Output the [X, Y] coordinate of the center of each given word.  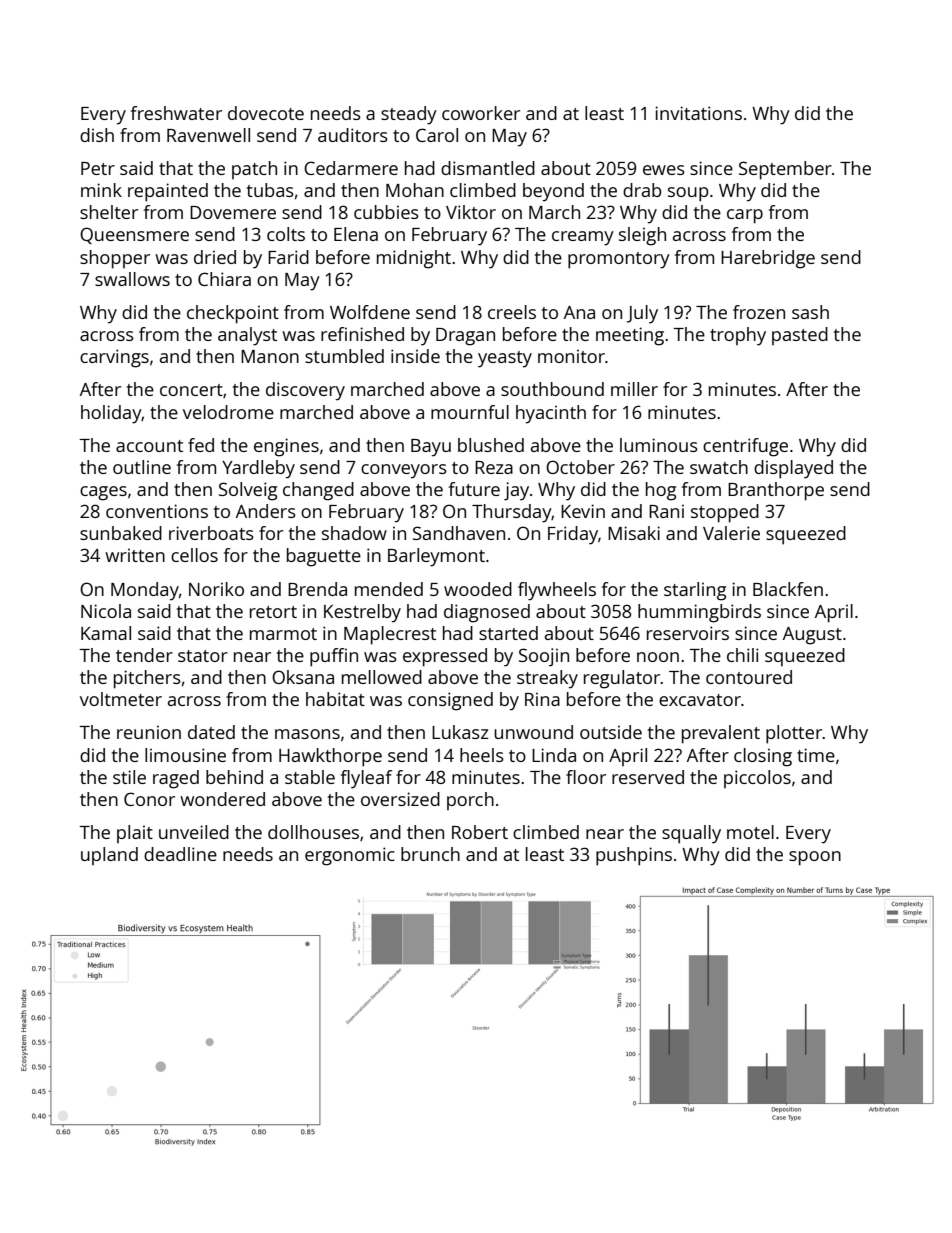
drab [642, 190]
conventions [157, 511]
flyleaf [366, 779]
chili [743, 655]
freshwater [176, 113]
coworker [481, 113]
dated [211, 732]
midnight [414, 259]
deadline [180, 854]
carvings [114, 358]
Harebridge [768, 259]
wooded [478, 589]
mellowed [382, 677]
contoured [749, 677]
